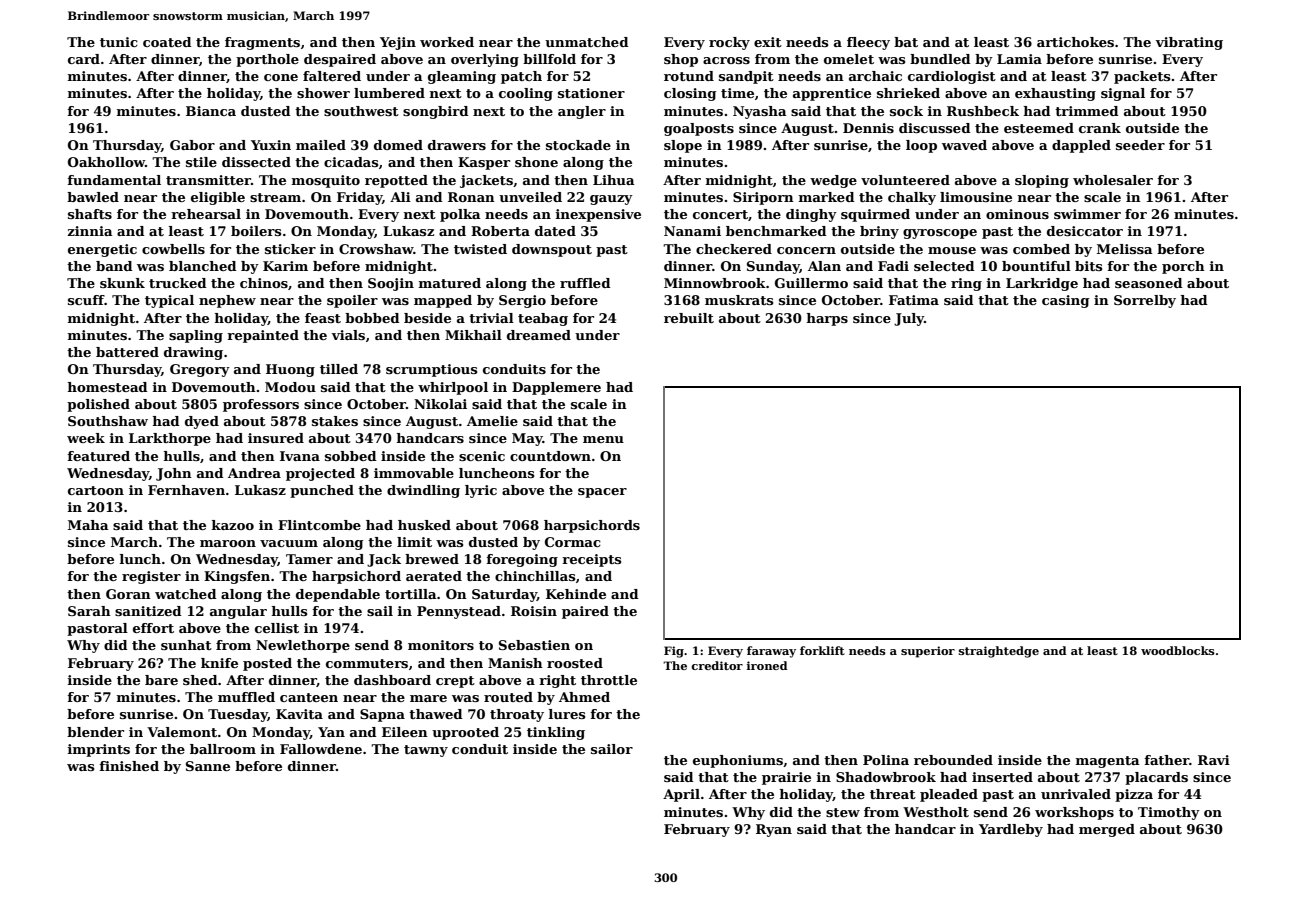  What do you see at coordinates (603, 439) in the screenshot?
I see `menu` at bounding box center [603, 439].
